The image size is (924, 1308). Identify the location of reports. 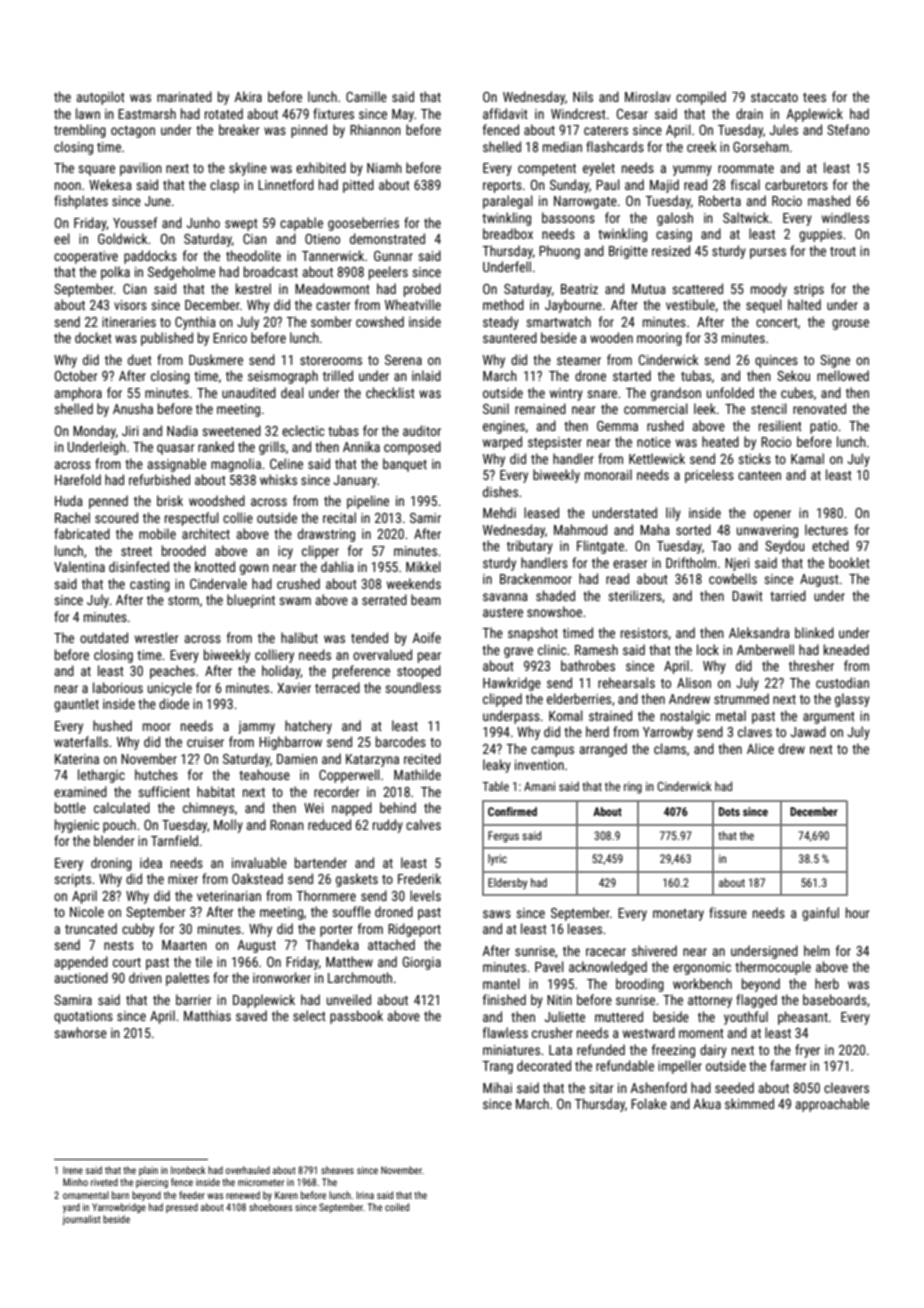
(502, 187).
